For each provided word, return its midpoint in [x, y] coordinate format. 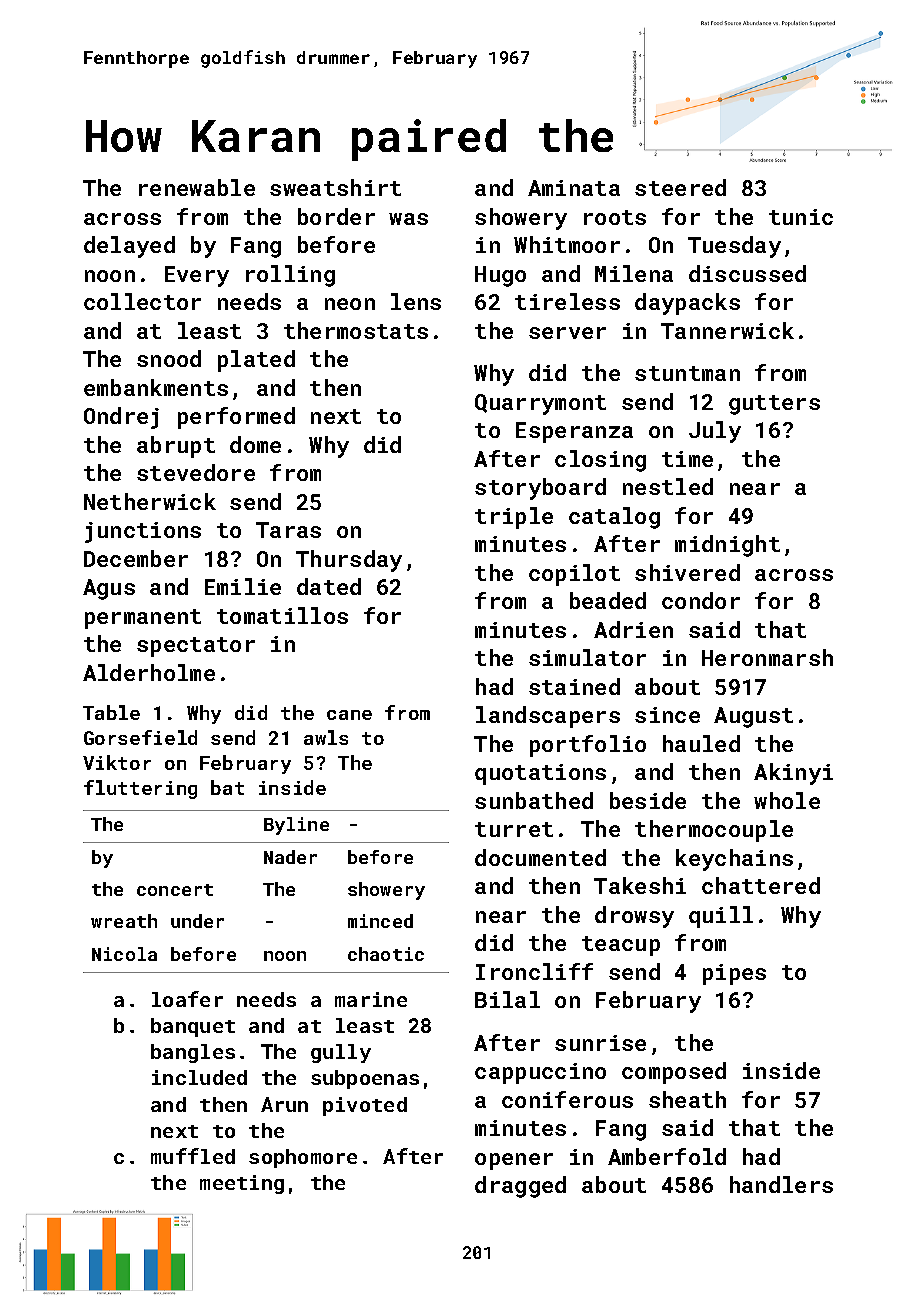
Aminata [574, 188]
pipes [734, 974]
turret [514, 829]
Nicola [124, 954]
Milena [634, 273]
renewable [197, 187]
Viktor [117, 762]
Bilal [507, 999]
